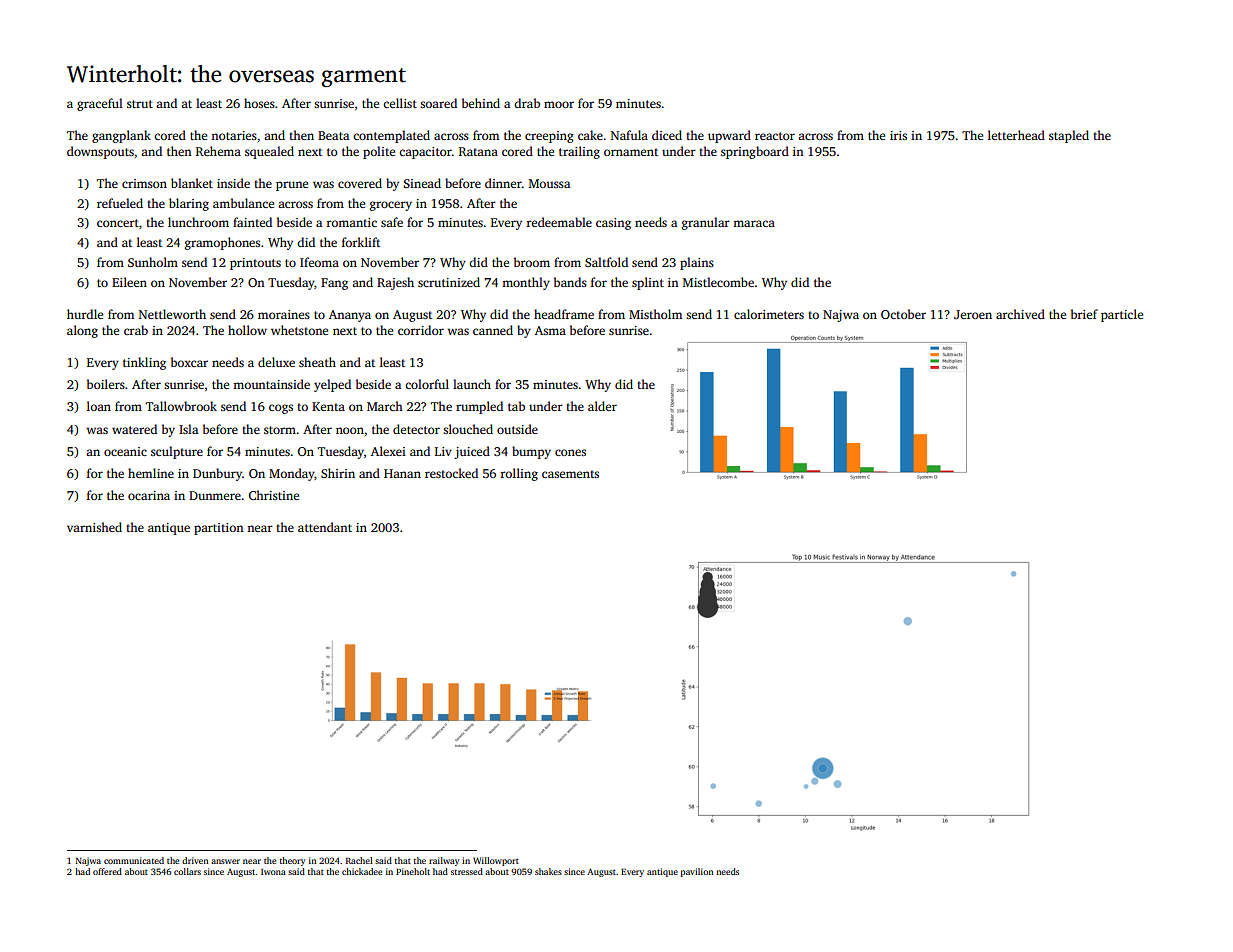  I want to click on stapled, so click(1069, 136).
